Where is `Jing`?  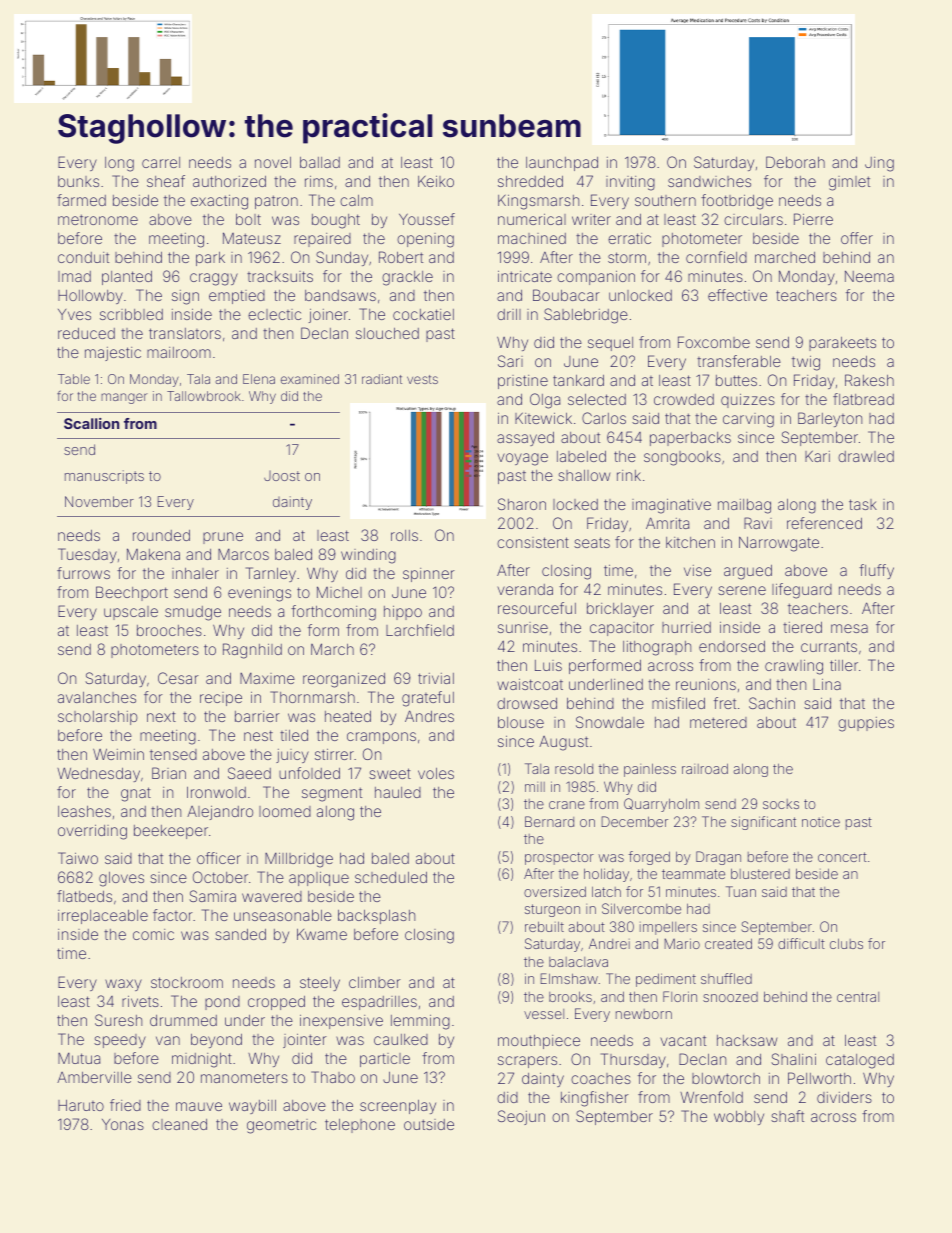
Jing is located at coordinates (879, 164).
